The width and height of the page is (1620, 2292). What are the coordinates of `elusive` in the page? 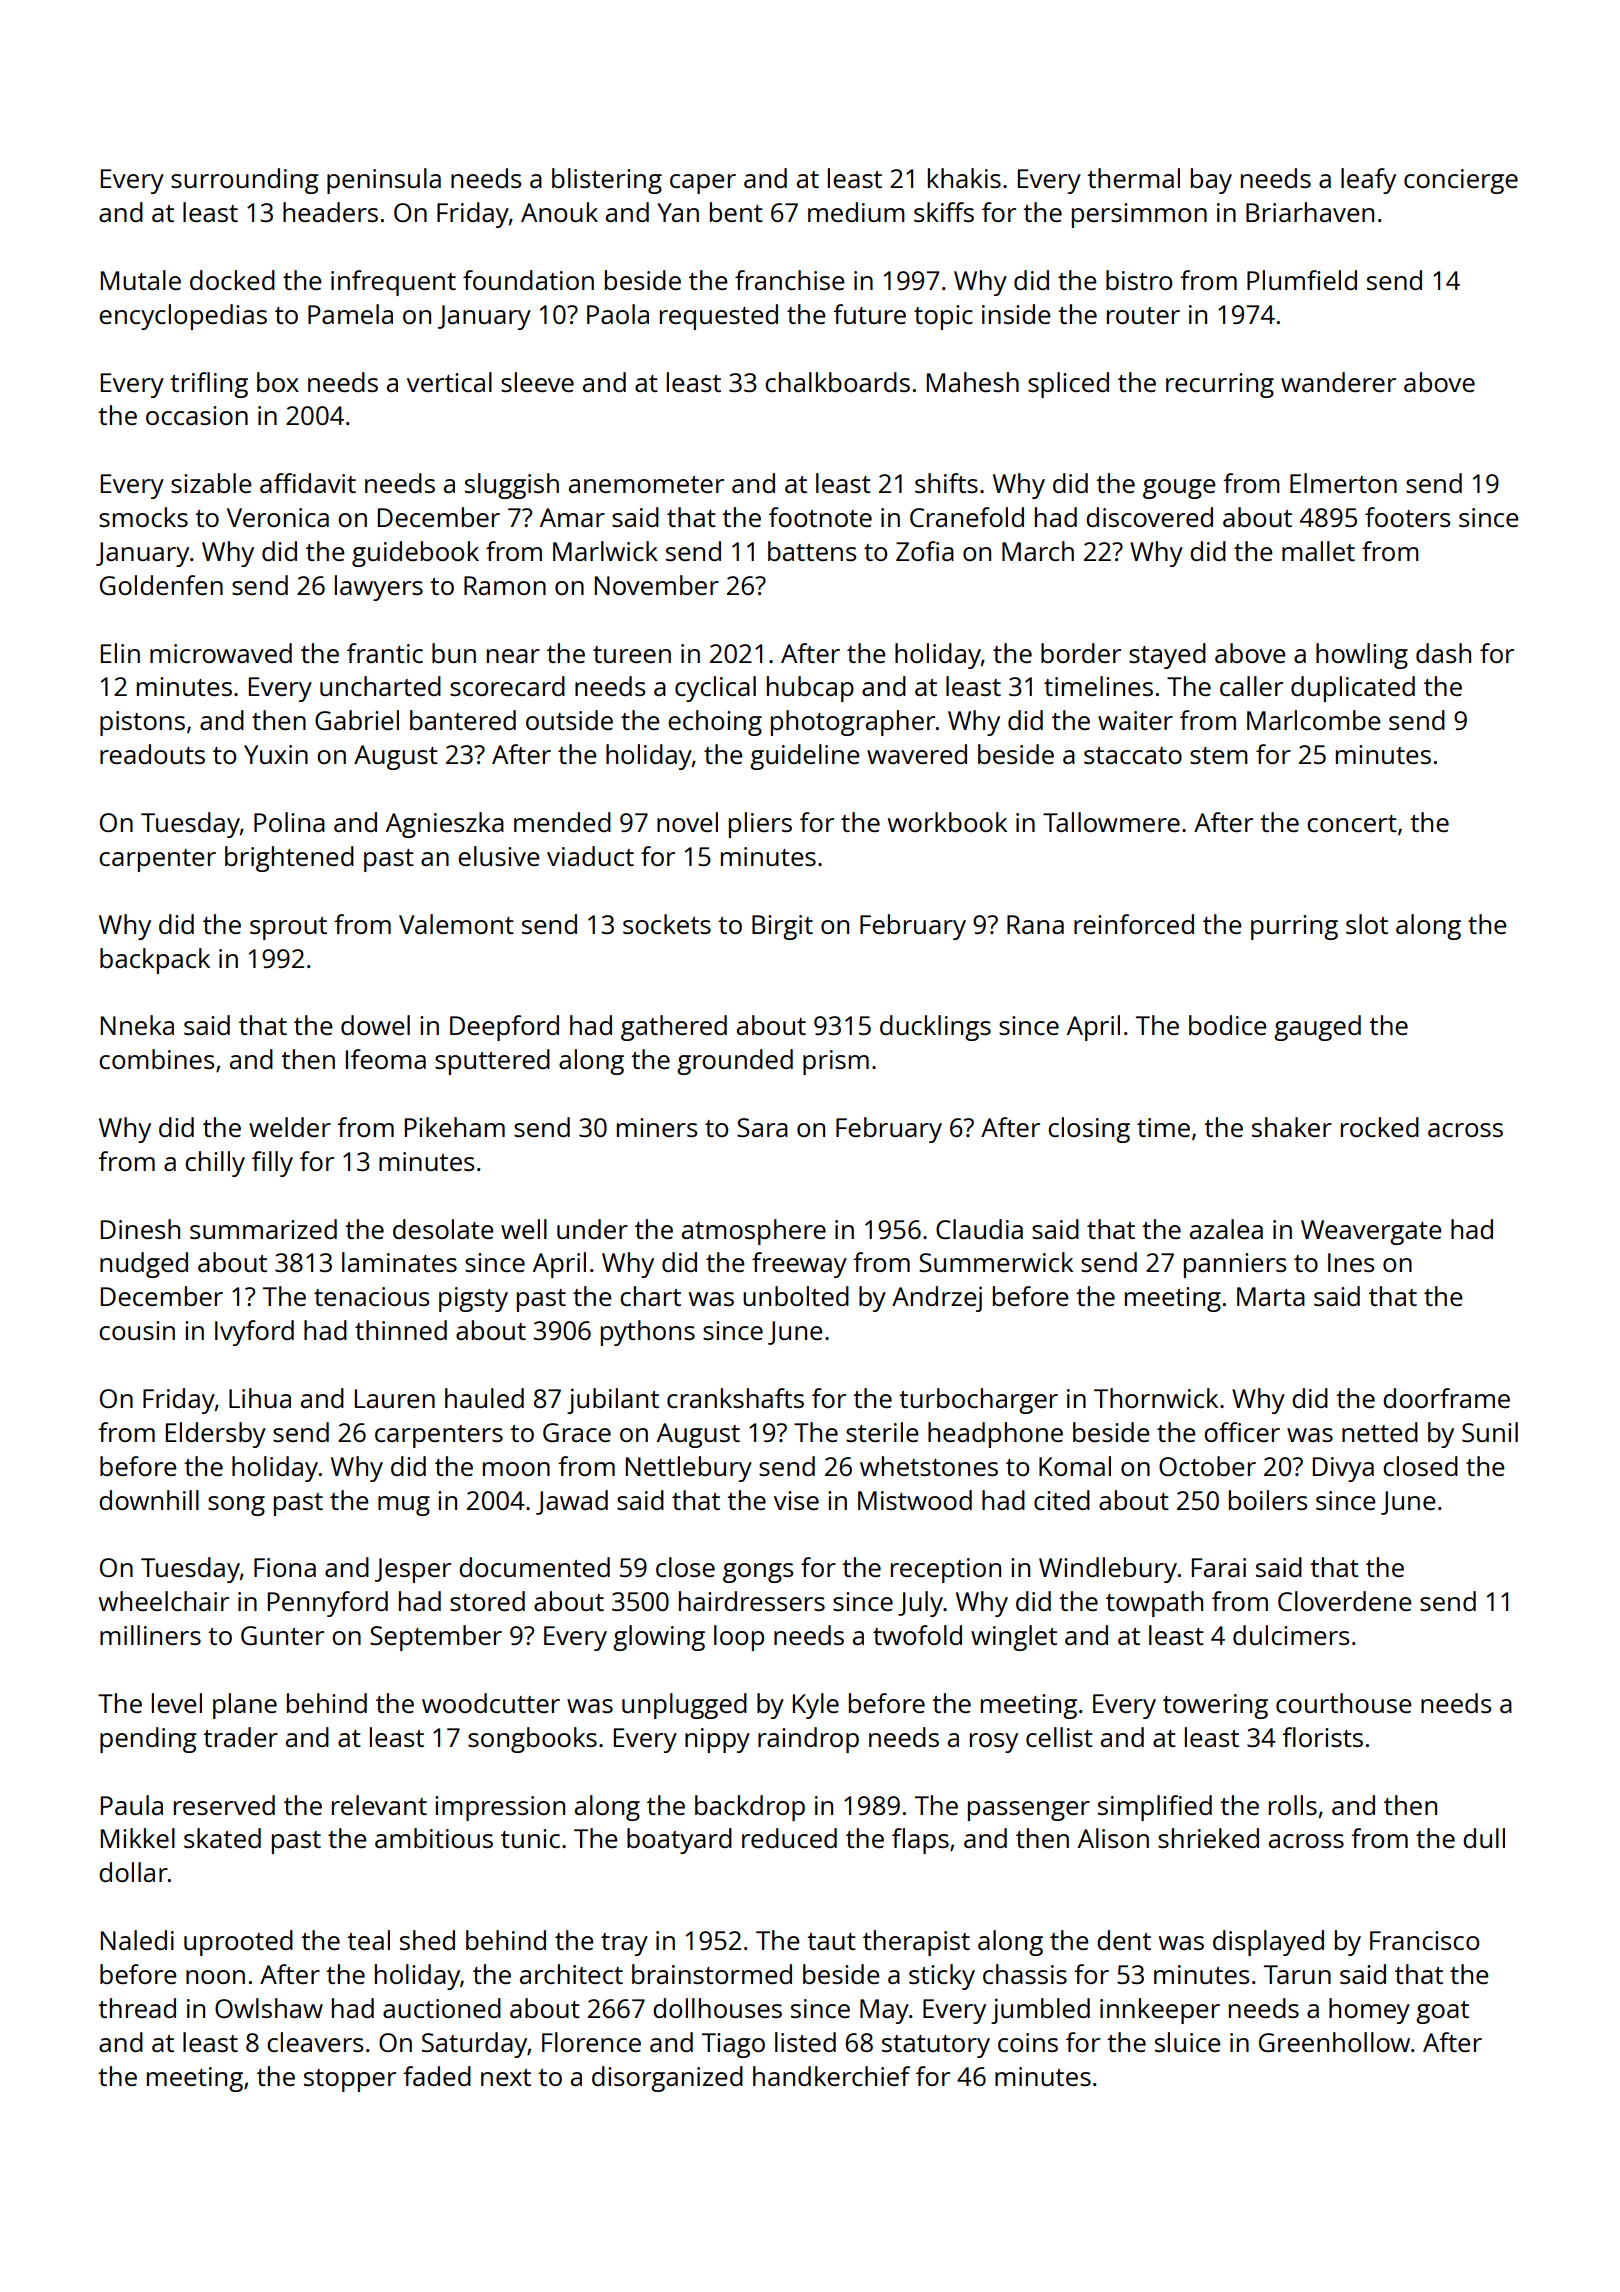 It's located at (499, 856).
